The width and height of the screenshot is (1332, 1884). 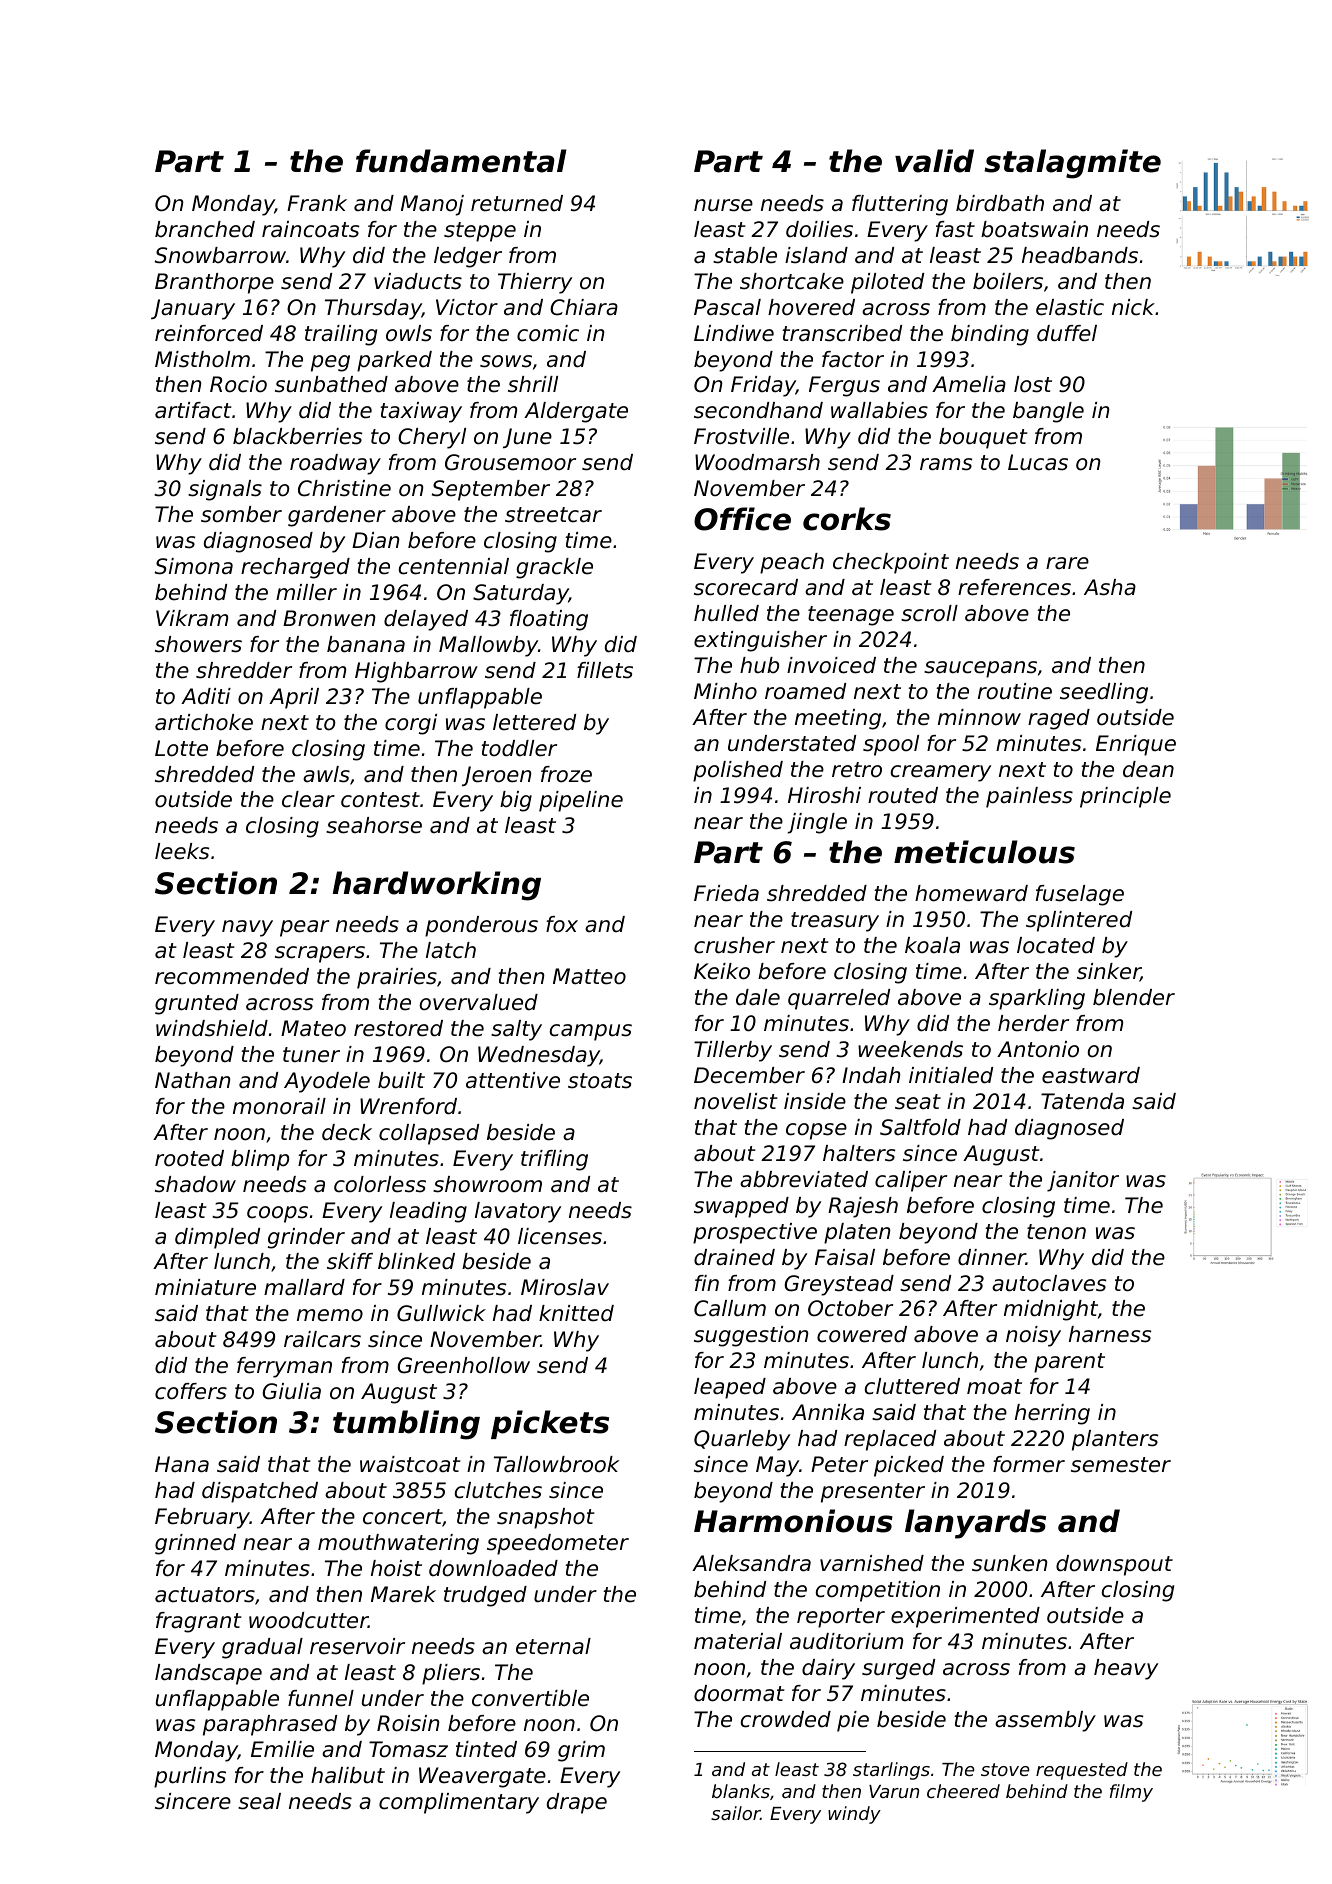 I want to click on Rajesh, so click(x=863, y=1207).
